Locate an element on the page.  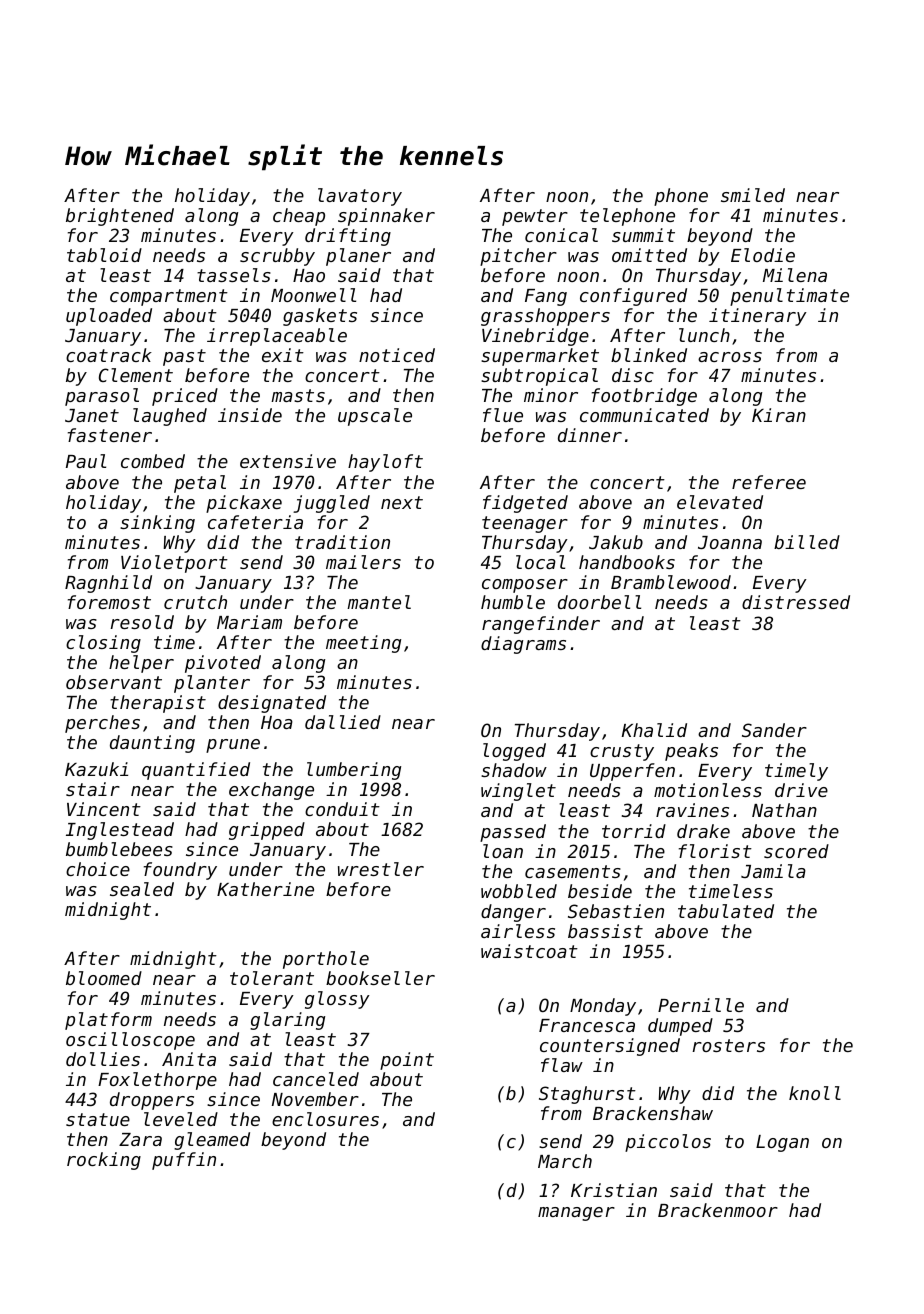
lavatory is located at coordinates (360, 197).
